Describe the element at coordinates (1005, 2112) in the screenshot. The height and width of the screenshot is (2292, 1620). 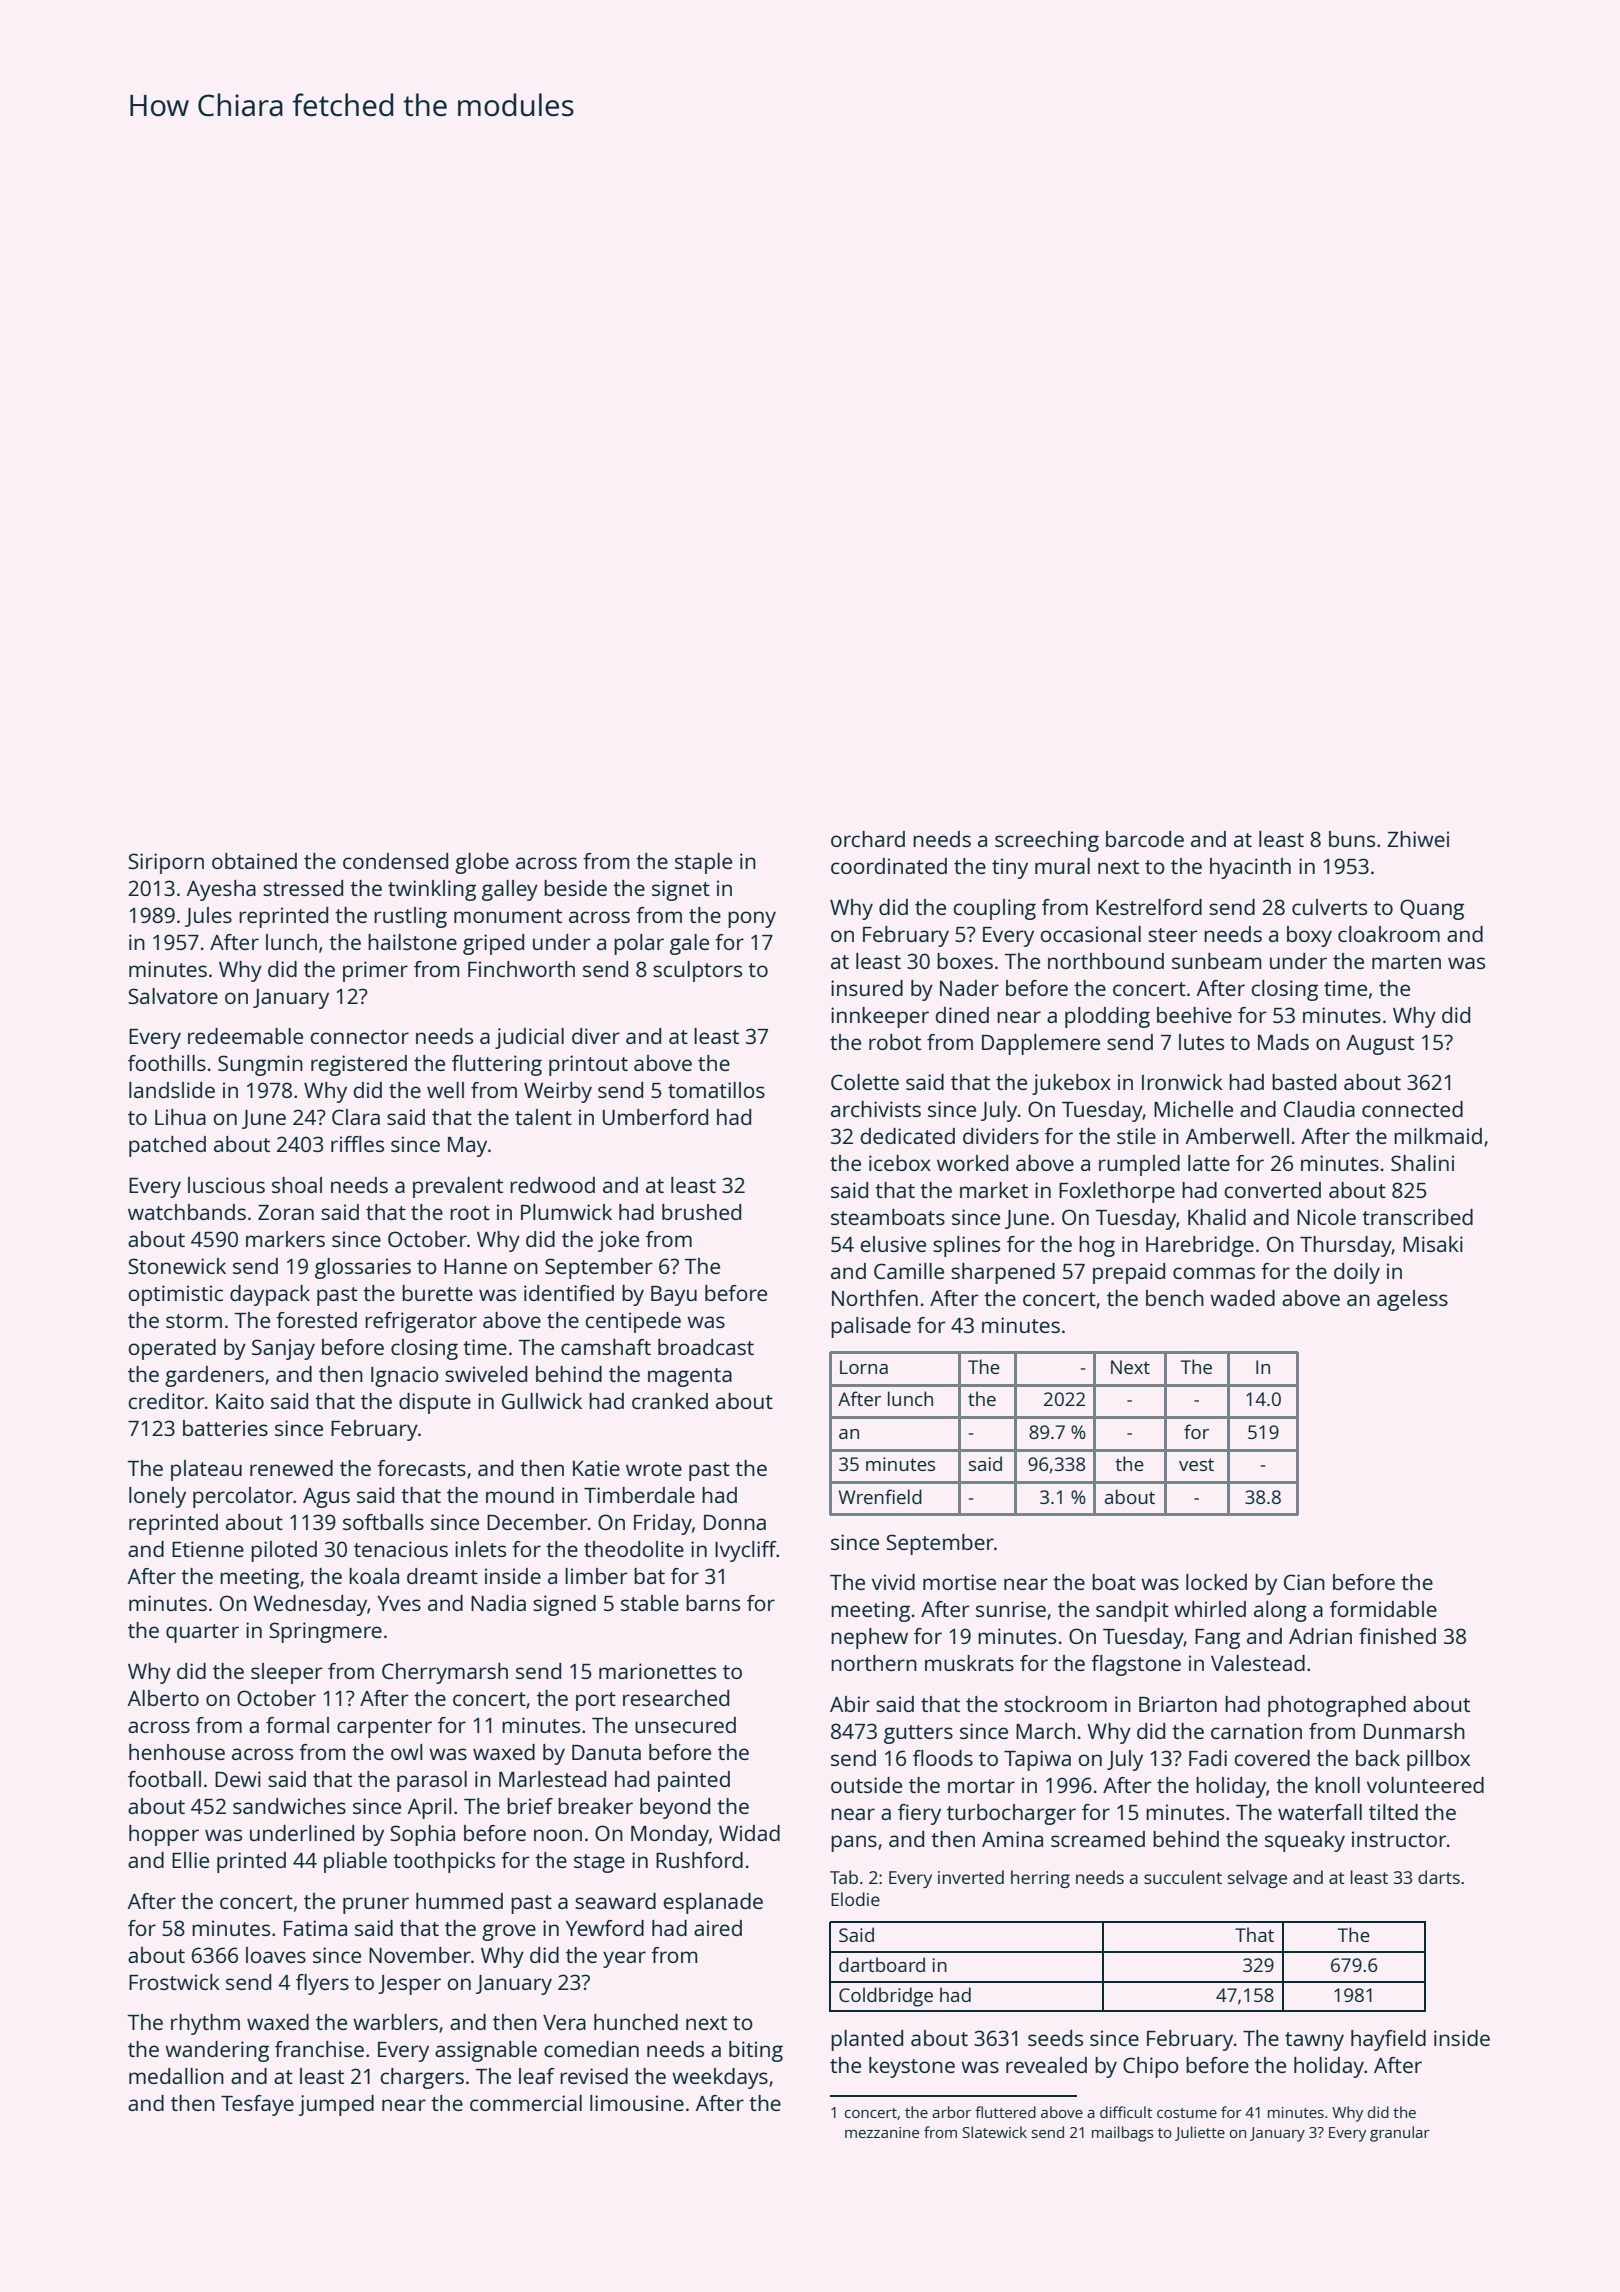
I see `fluttered` at that location.
